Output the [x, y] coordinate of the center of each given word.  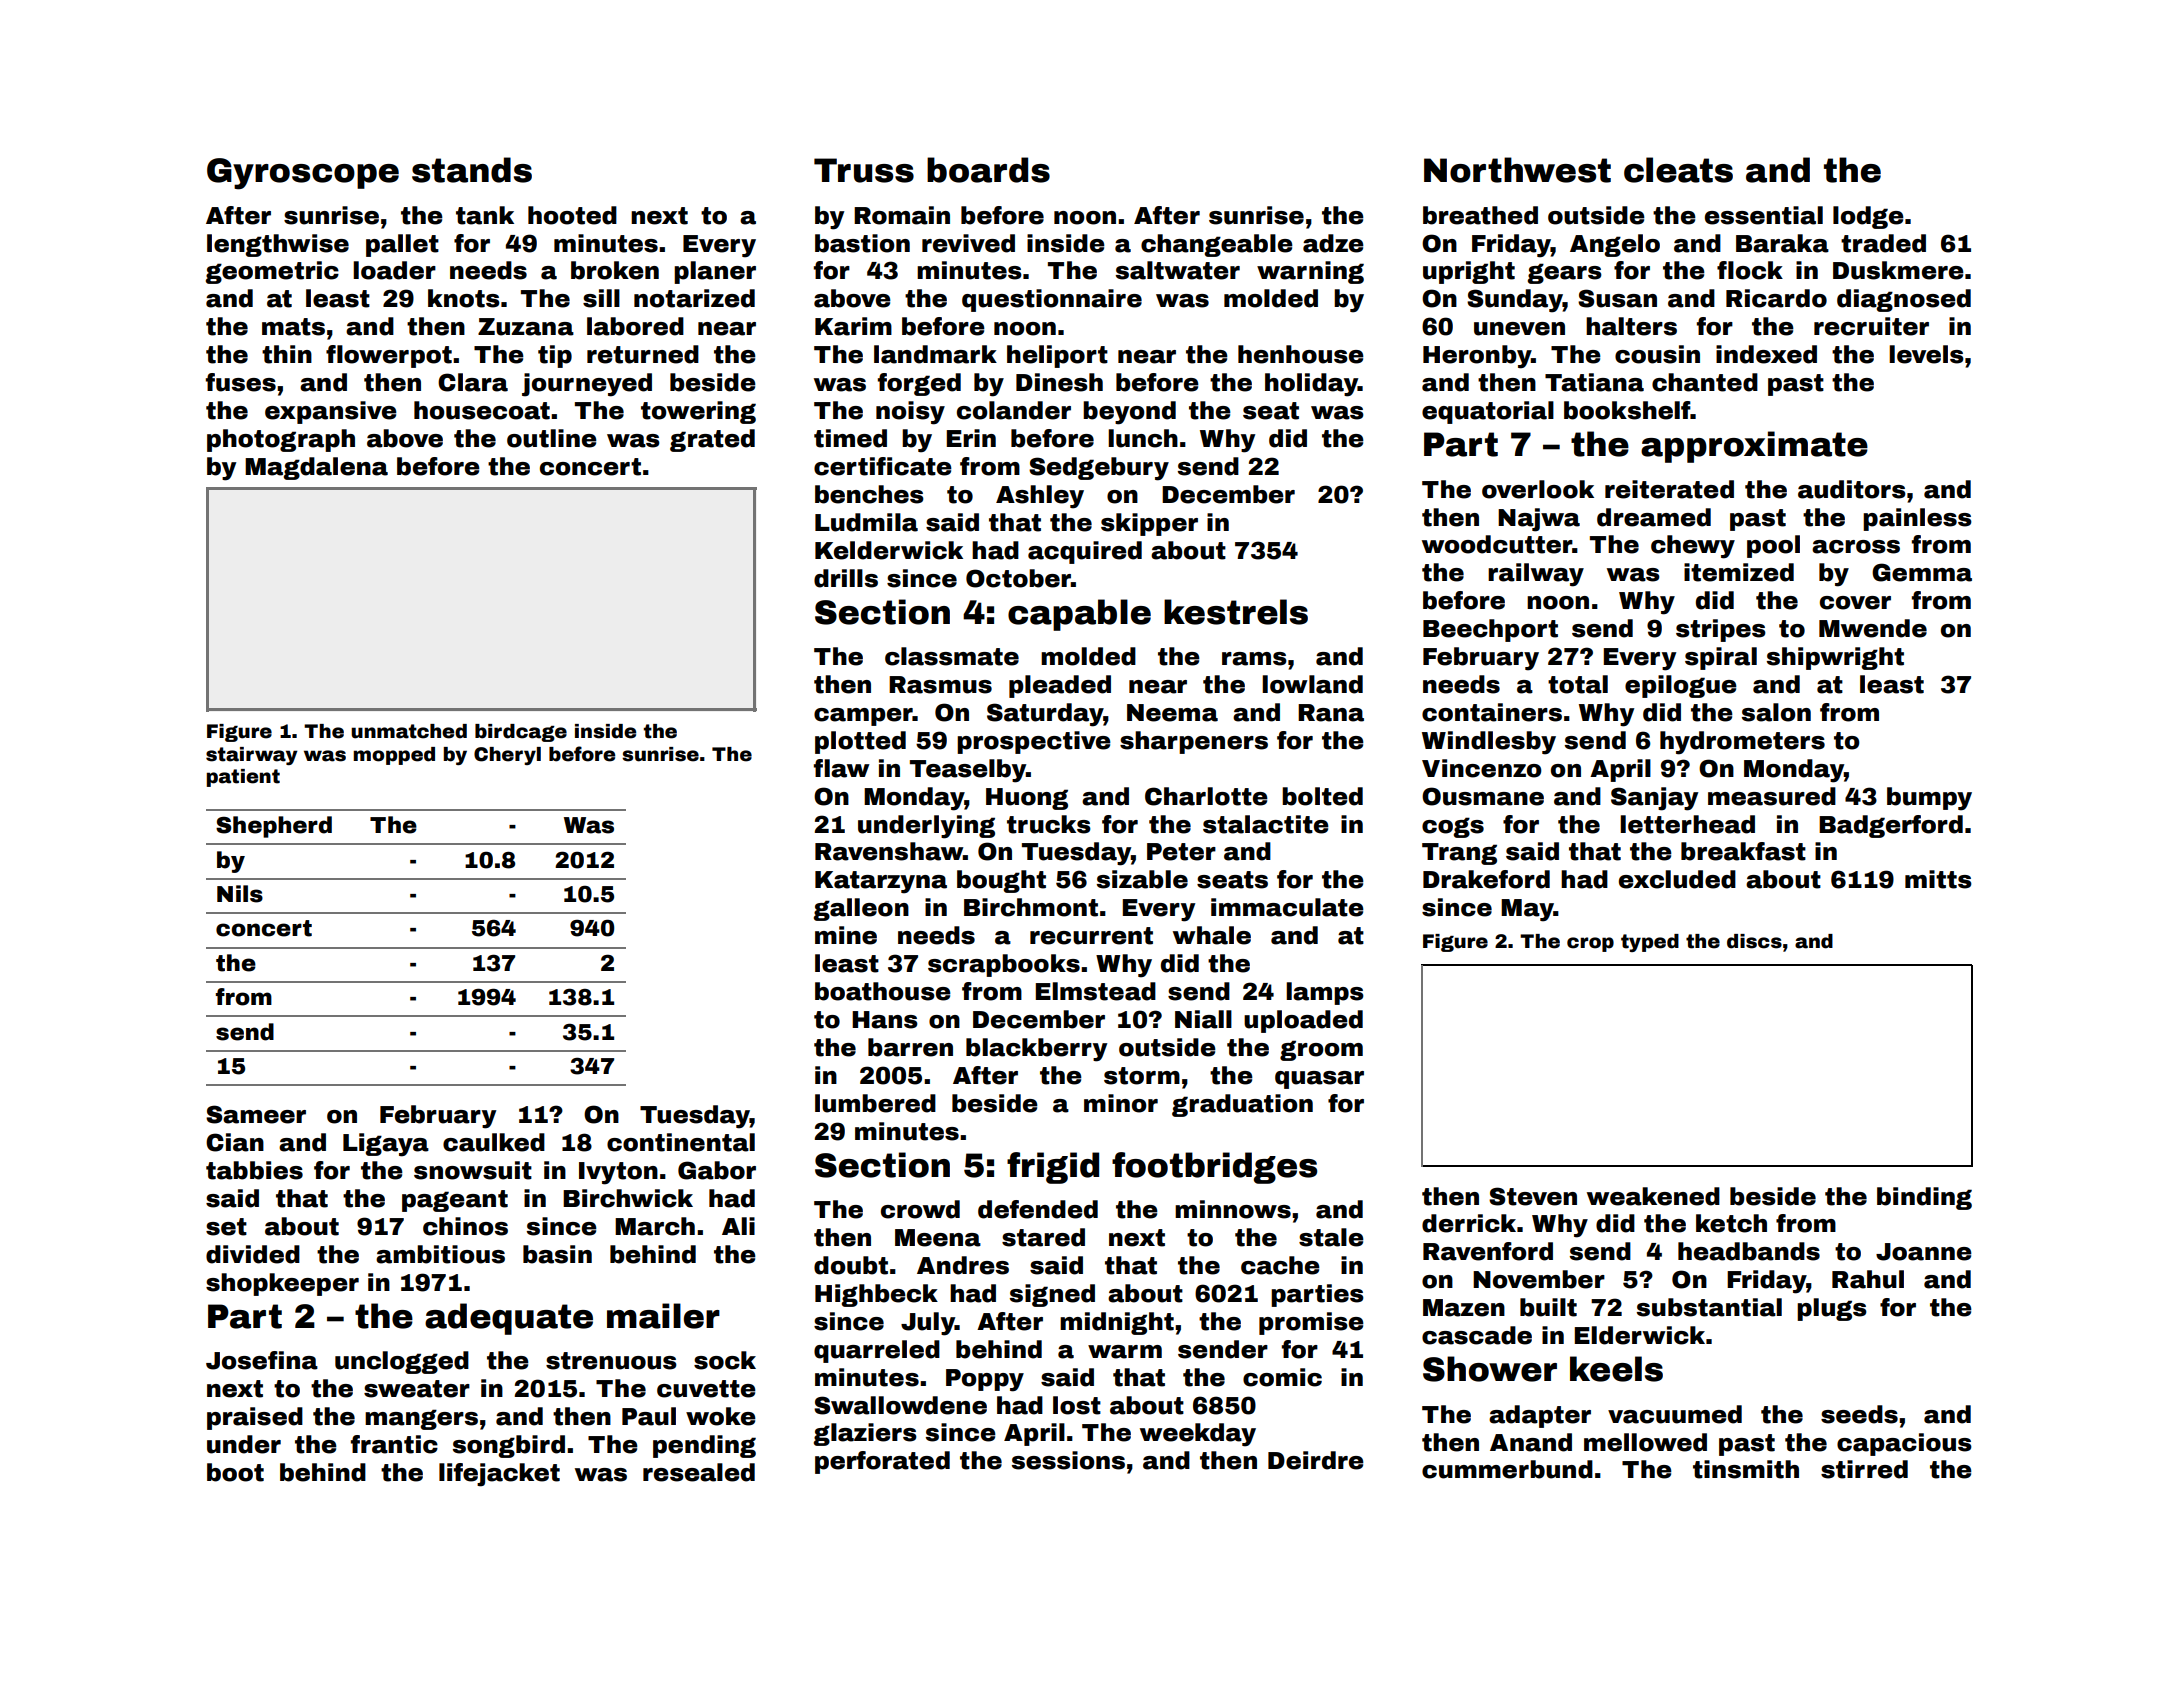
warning [1310, 272]
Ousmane [1483, 796]
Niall [1203, 1019]
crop [1590, 944]
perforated [882, 1462]
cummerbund [1507, 1469]
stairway [252, 756]
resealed [699, 1472]
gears [1565, 273]
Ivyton [618, 1173]
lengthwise [278, 245]
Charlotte [1206, 796]
